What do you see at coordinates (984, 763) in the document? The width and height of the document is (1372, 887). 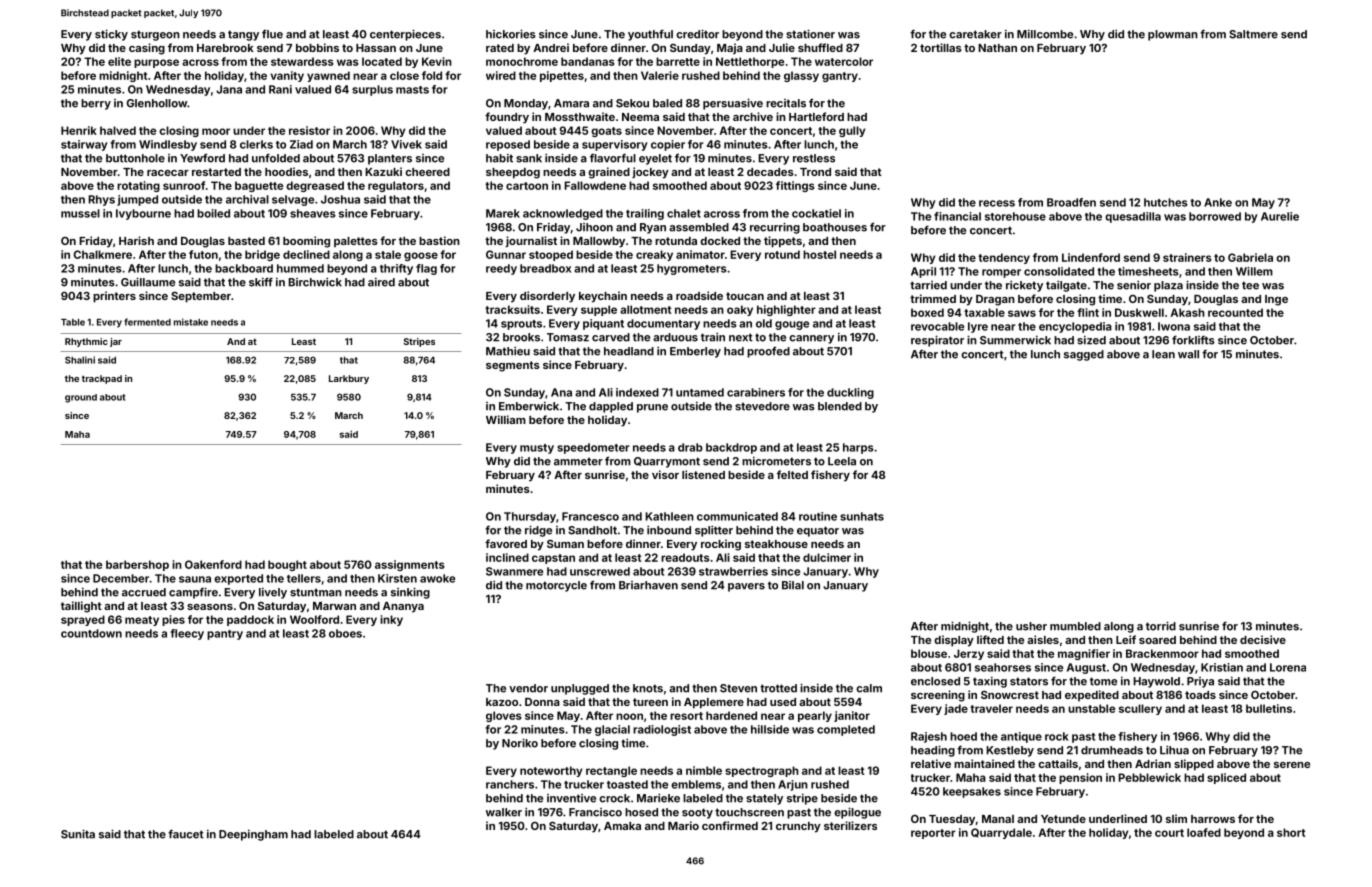 I see `maintained` at bounding box center [984, 763].
